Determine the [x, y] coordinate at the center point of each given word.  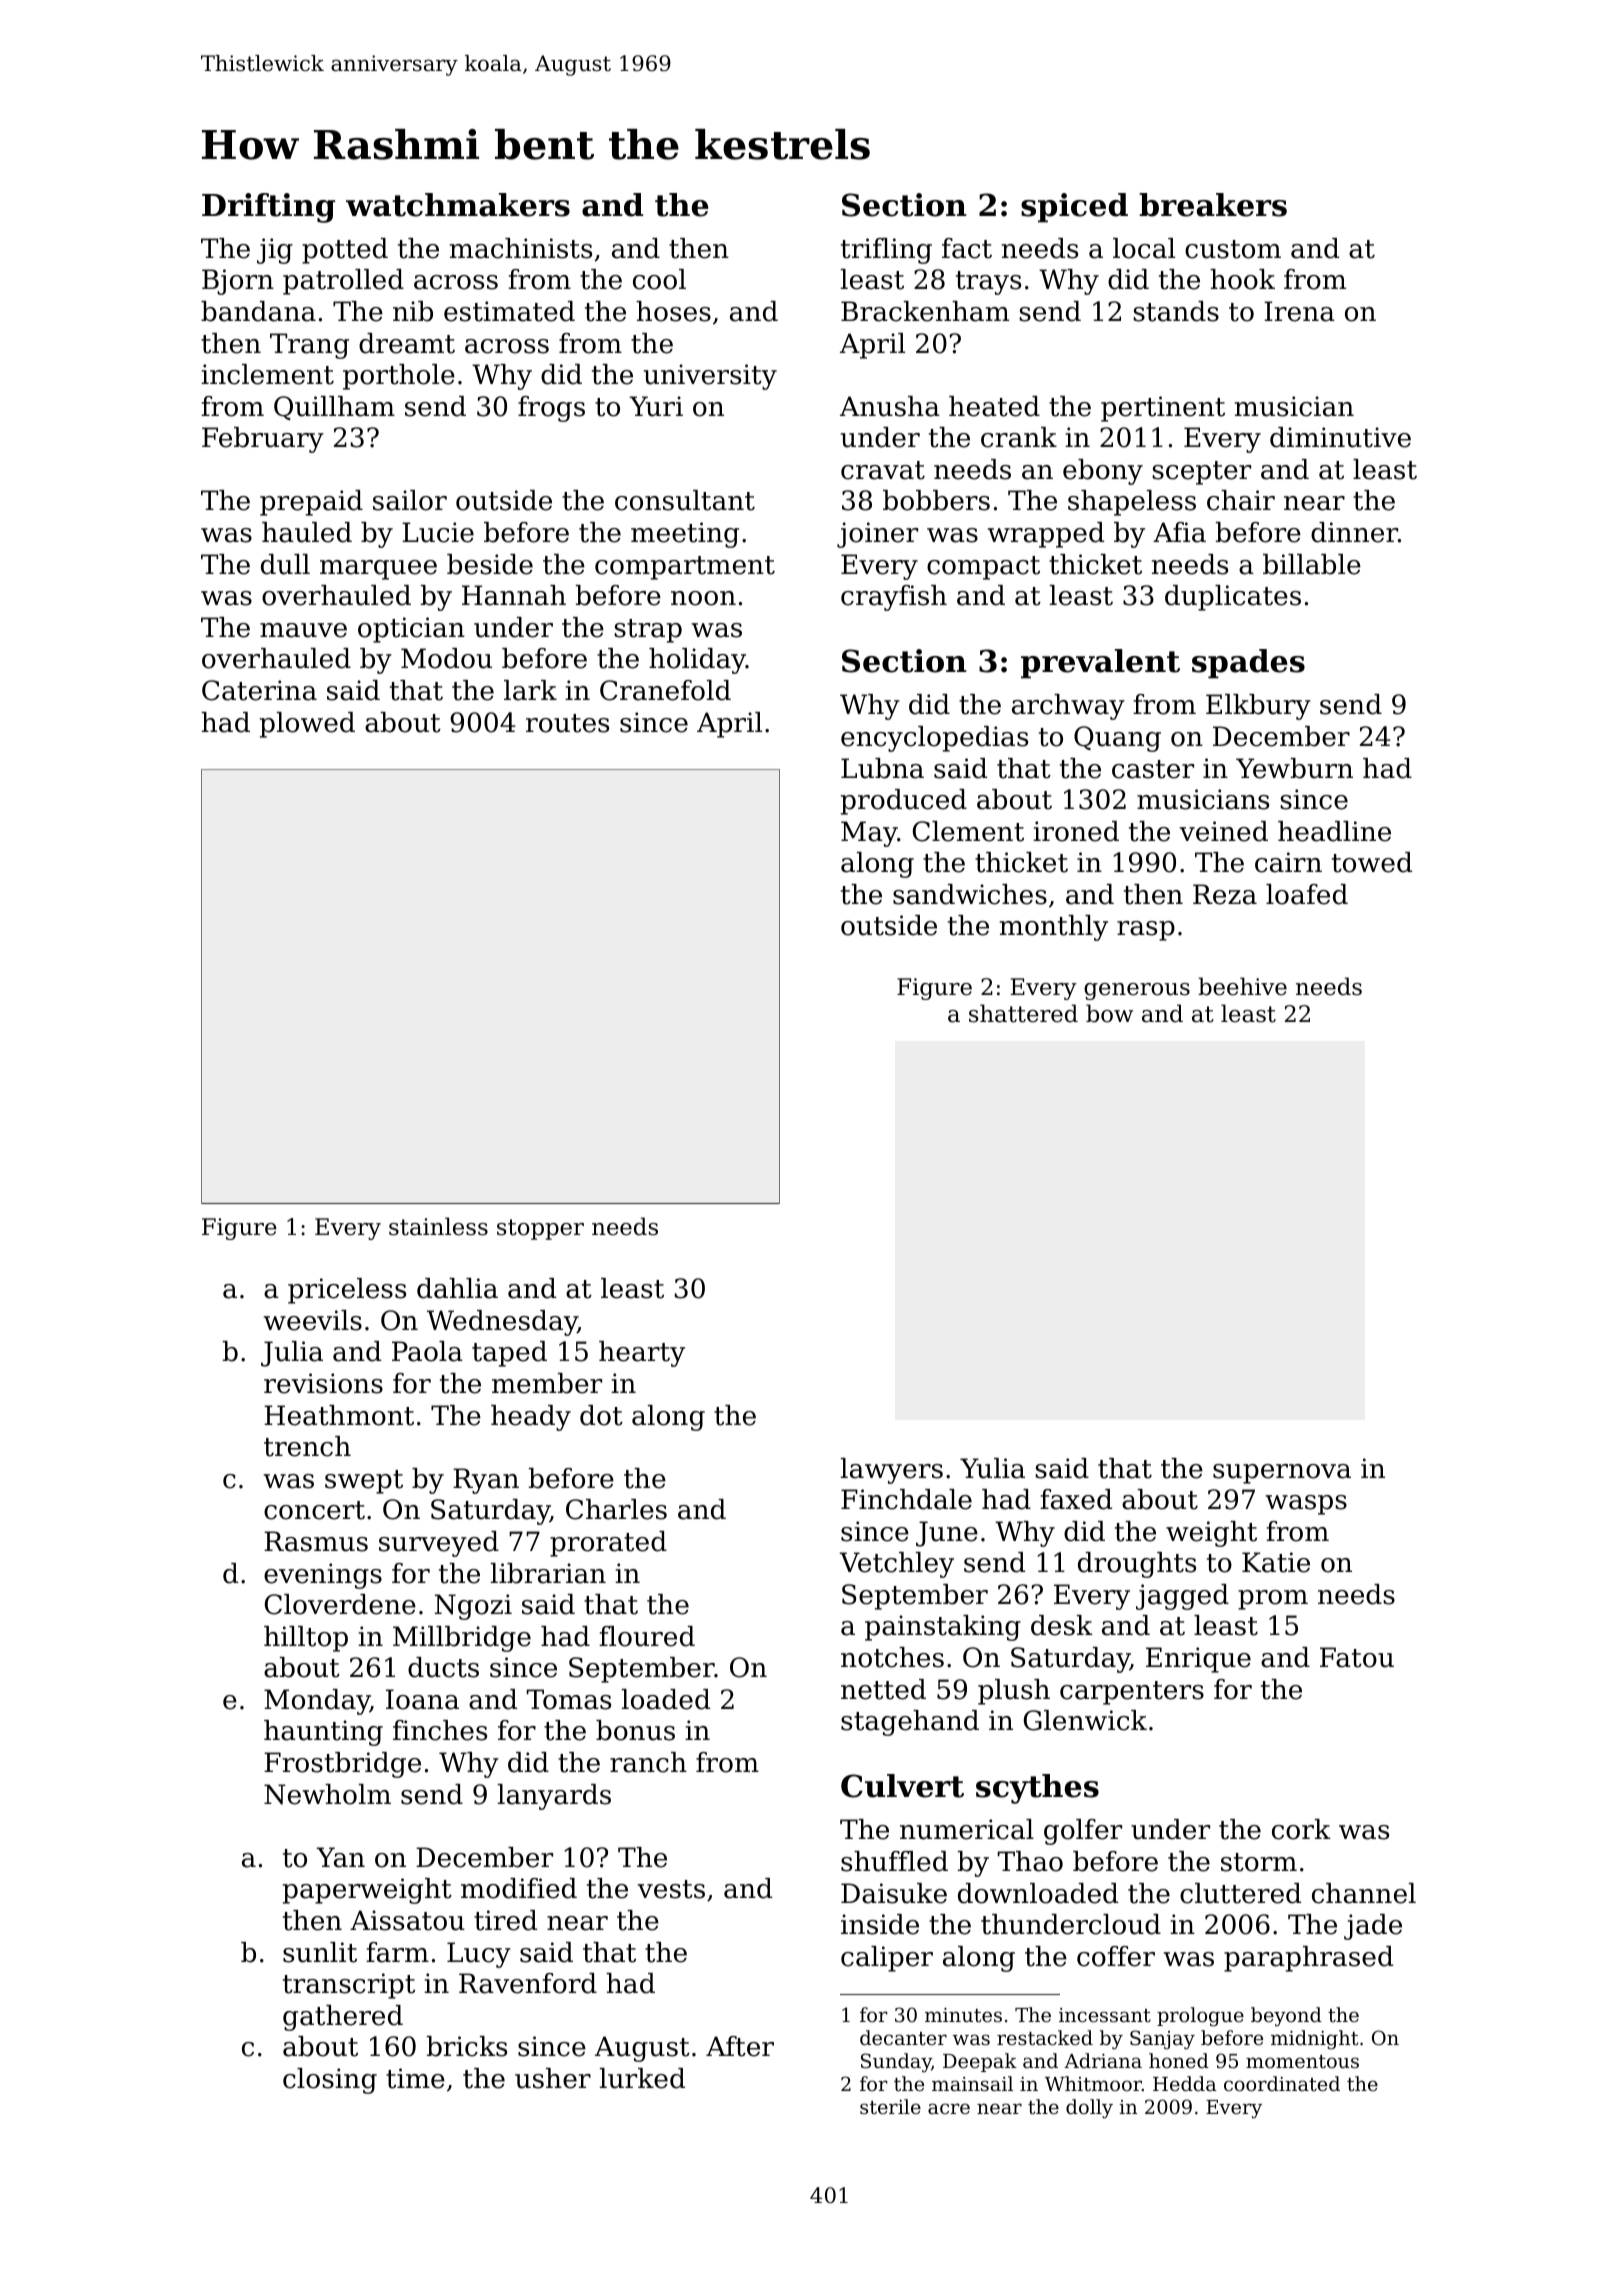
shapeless [1132, 503]
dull [285, 564]
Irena [1299, 311]
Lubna [882, 768]
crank [1019, 437]
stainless [438, 1226]
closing [330, 2081]
